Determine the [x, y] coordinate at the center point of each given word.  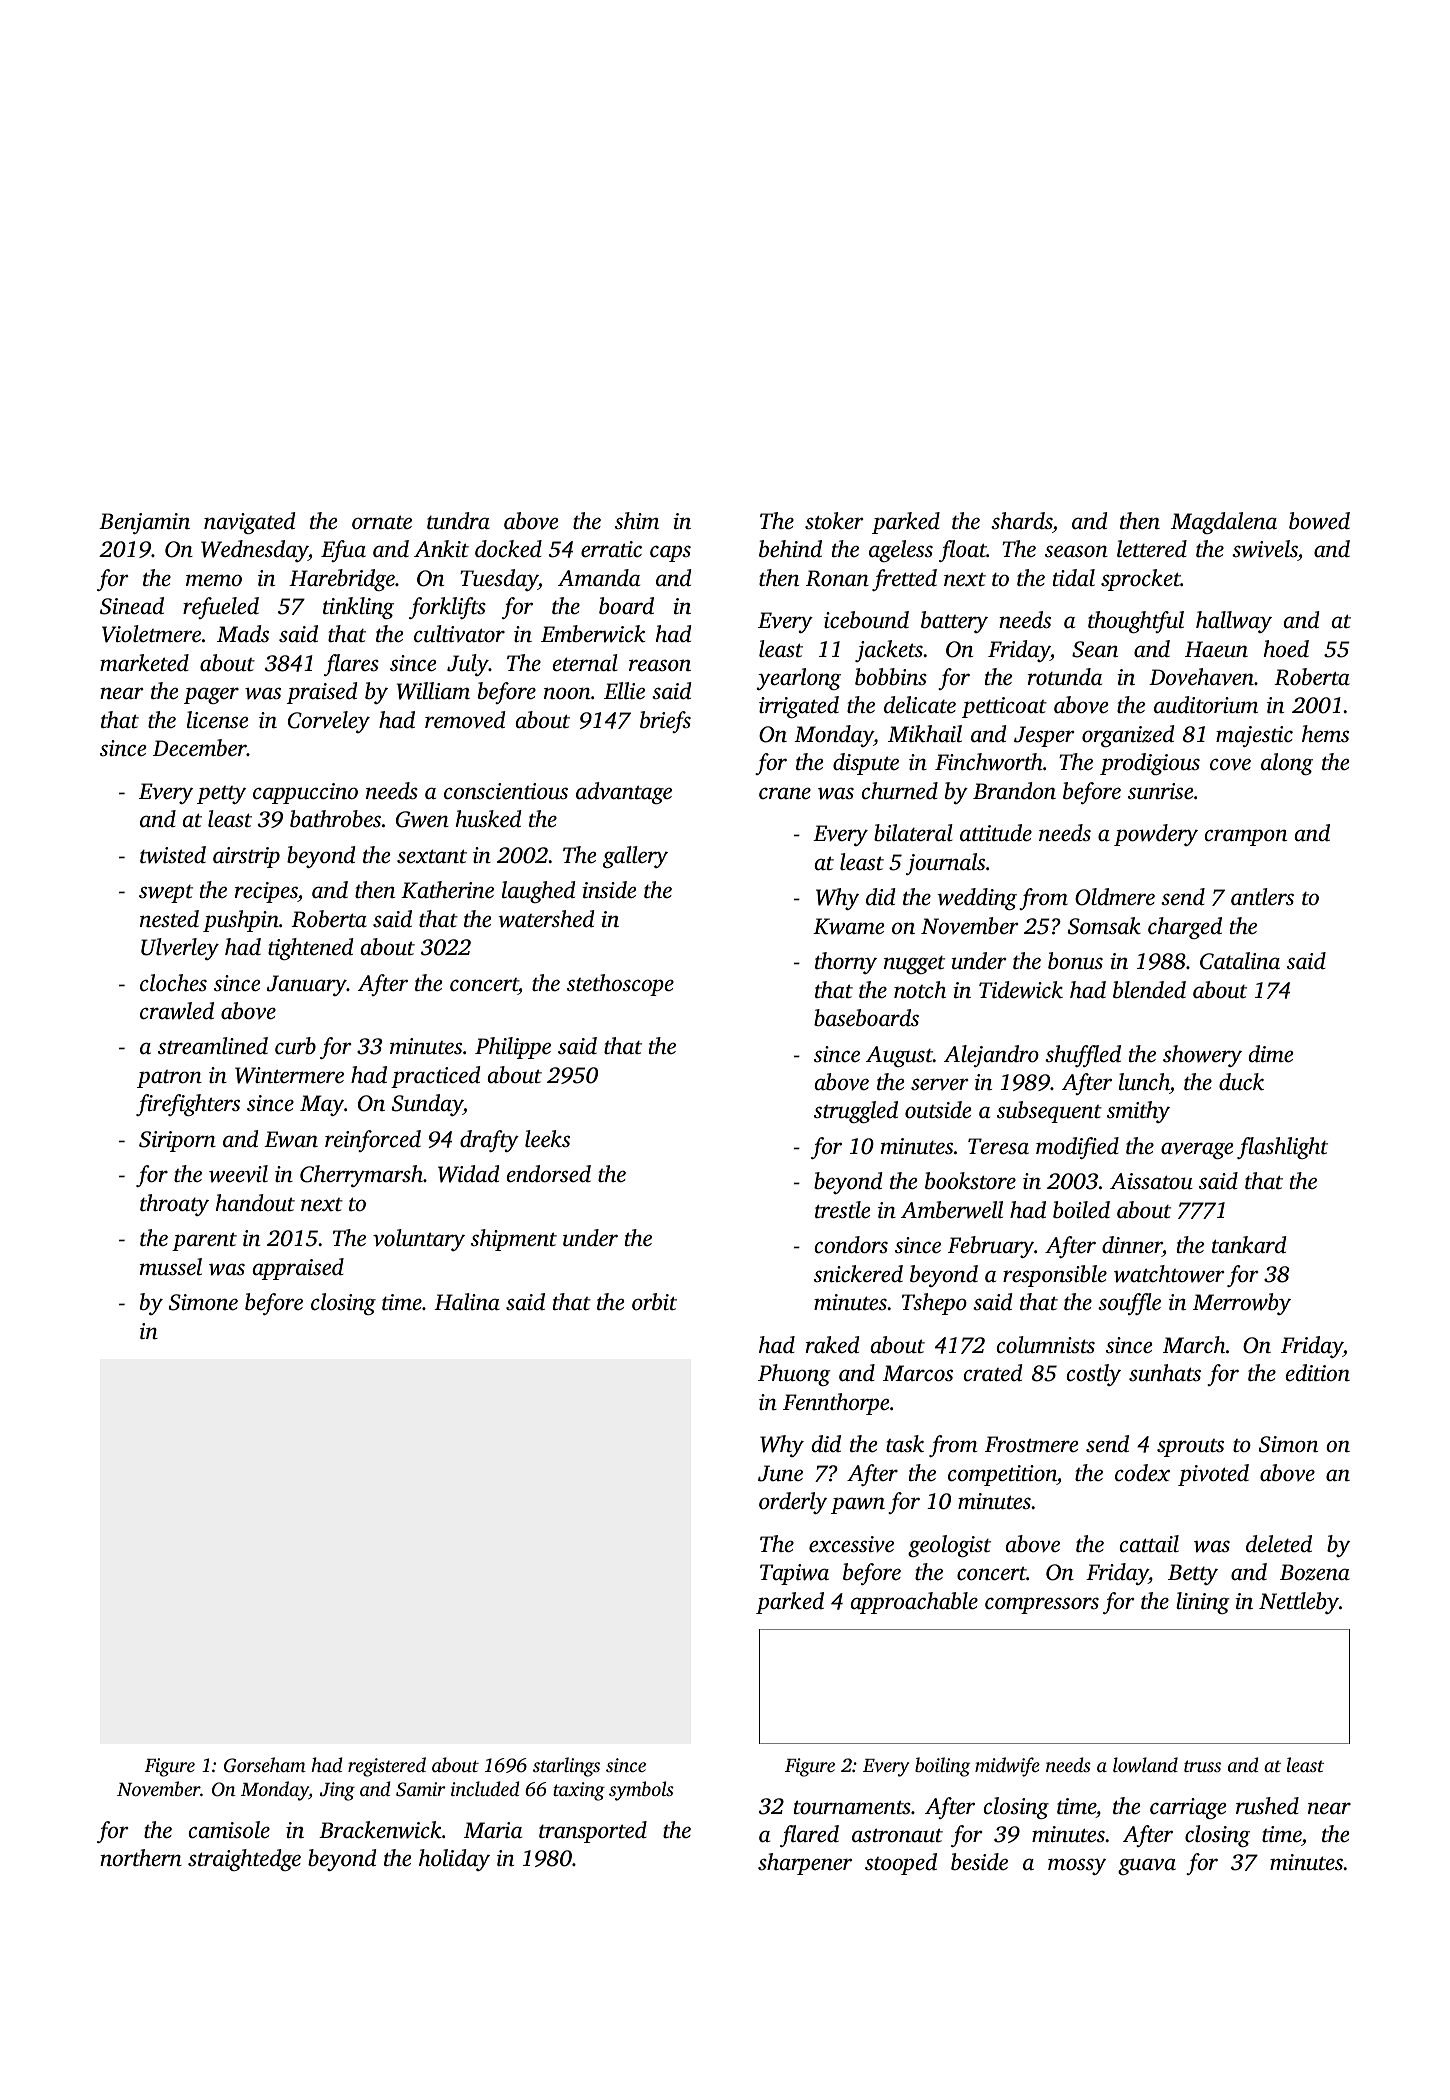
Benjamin [144, 523]
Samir [421, 1789]
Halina [467, 1302]
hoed [1286, 648]
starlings [566, 1767]
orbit [654, 1302]
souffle [1129, 1304]
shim [637, 520]
